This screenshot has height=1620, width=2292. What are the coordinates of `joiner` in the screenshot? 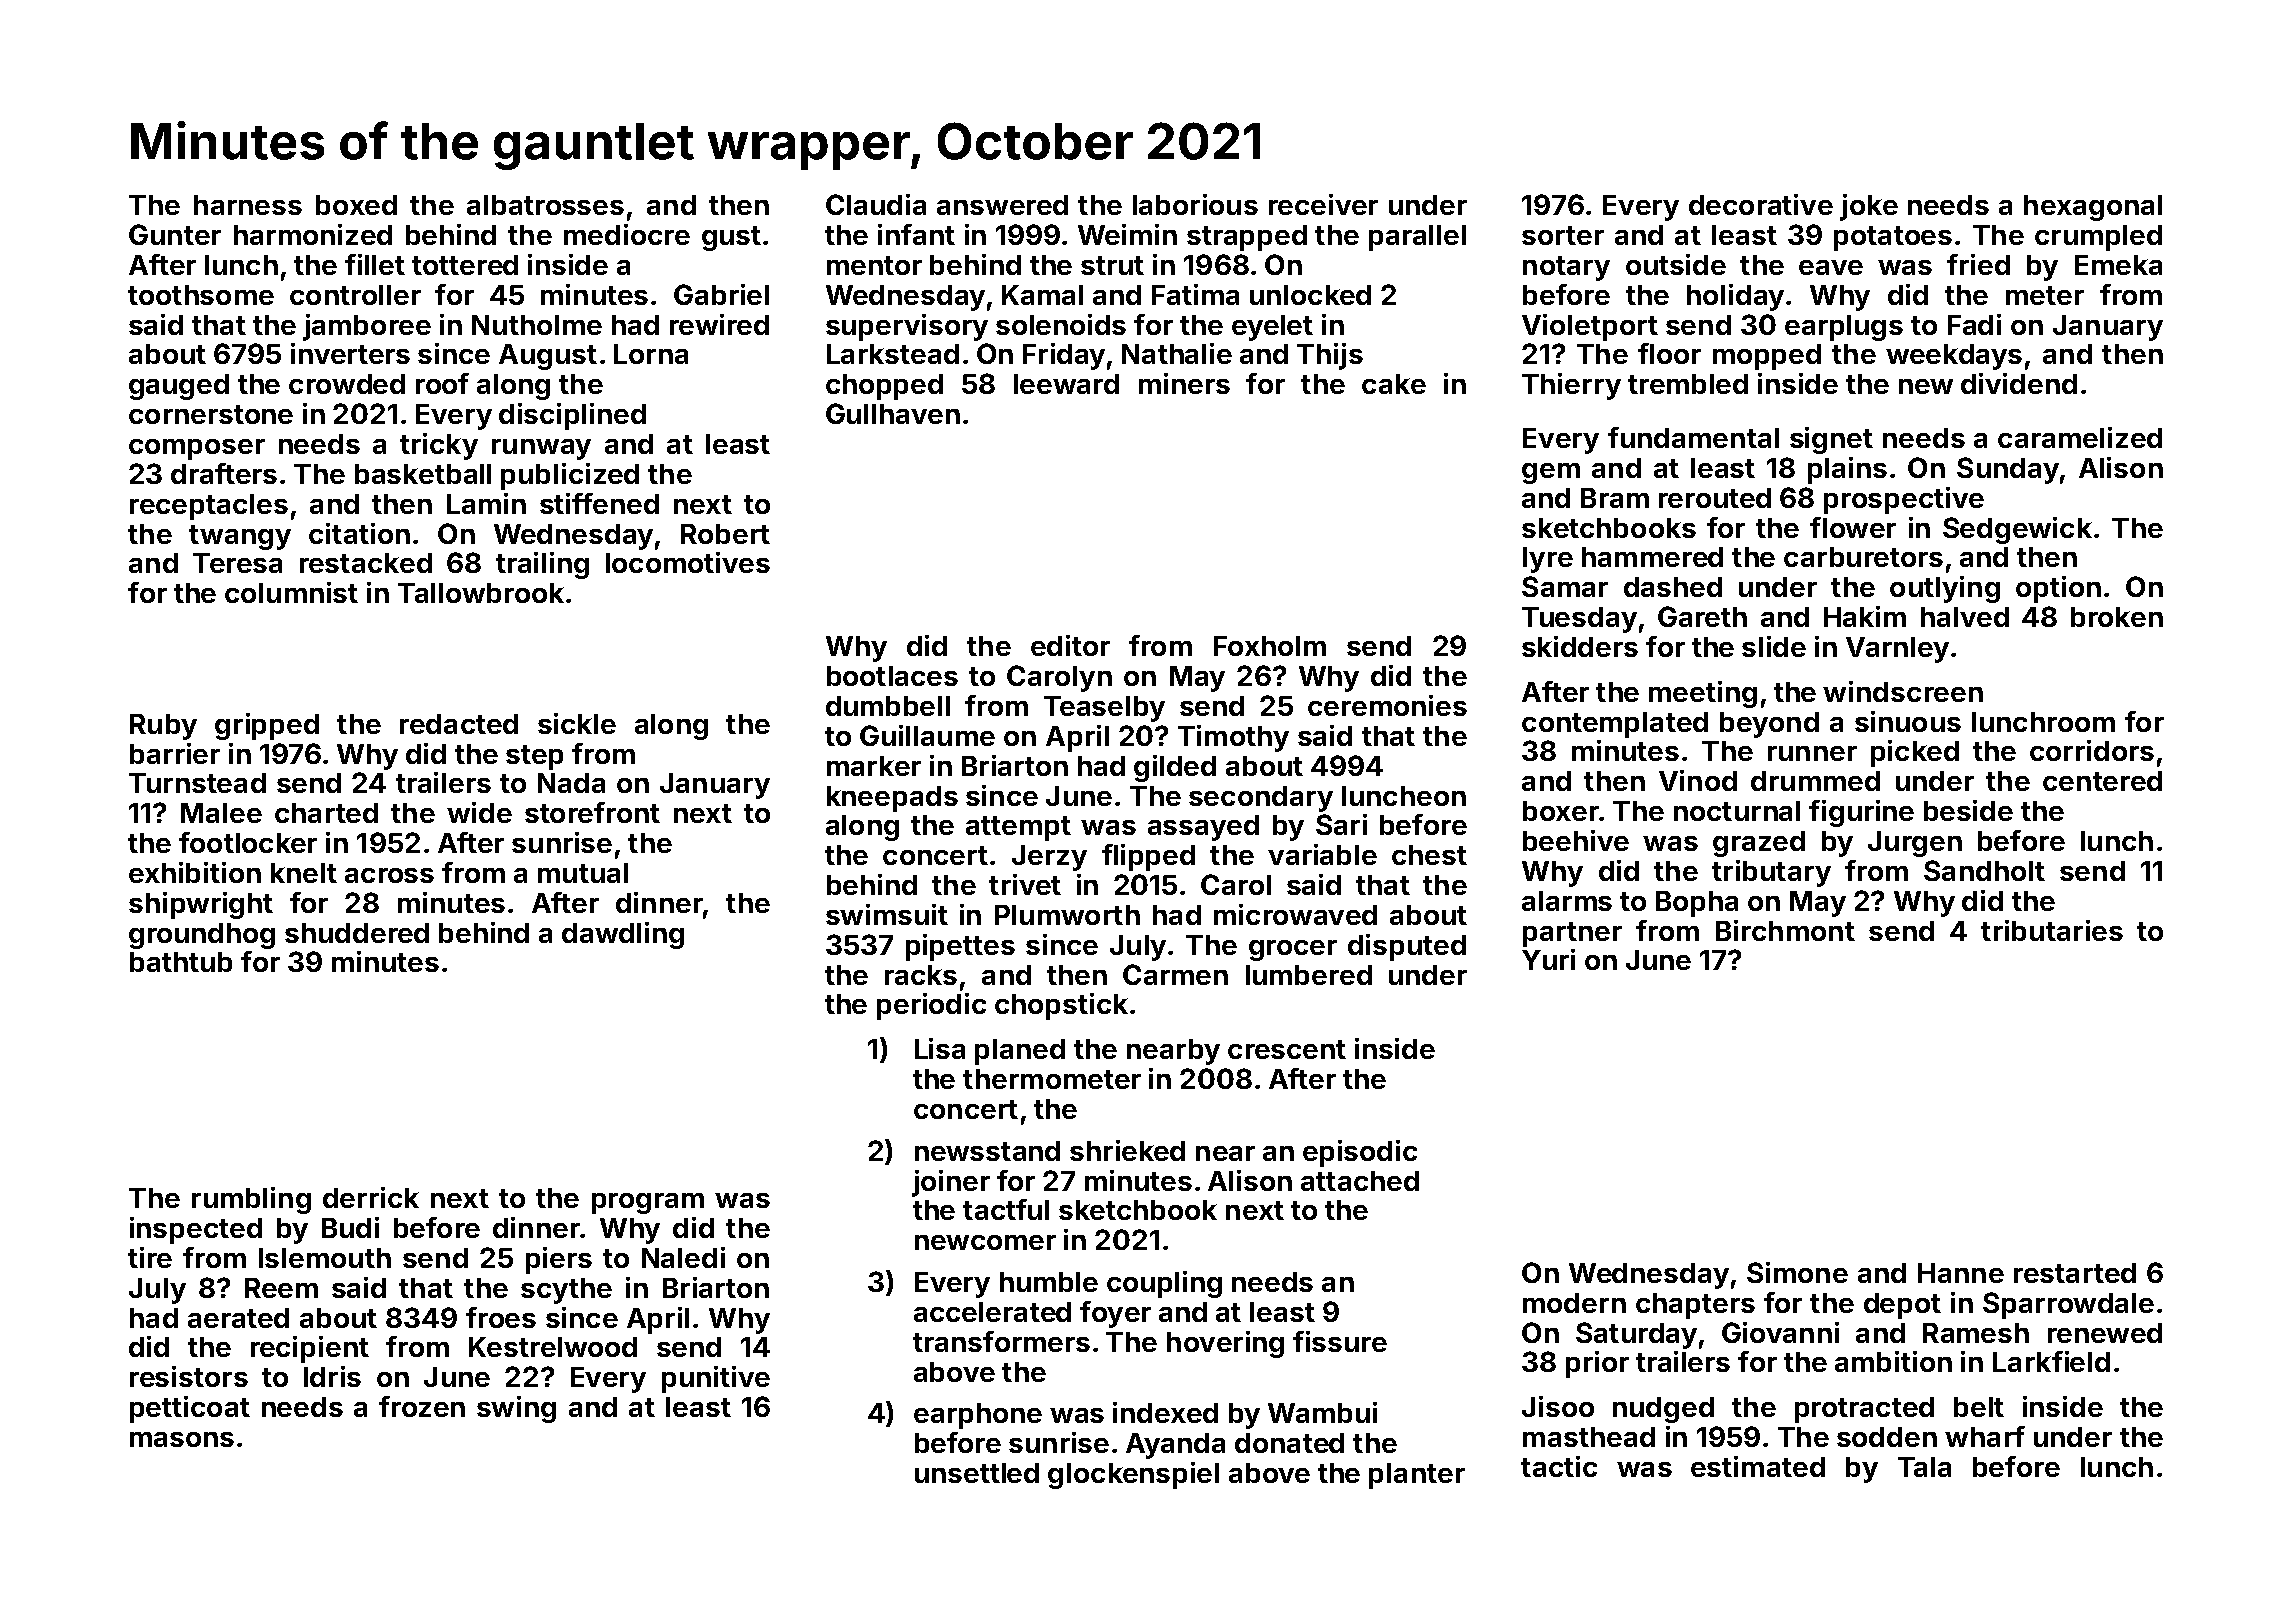 It's located at (951, 1183).
